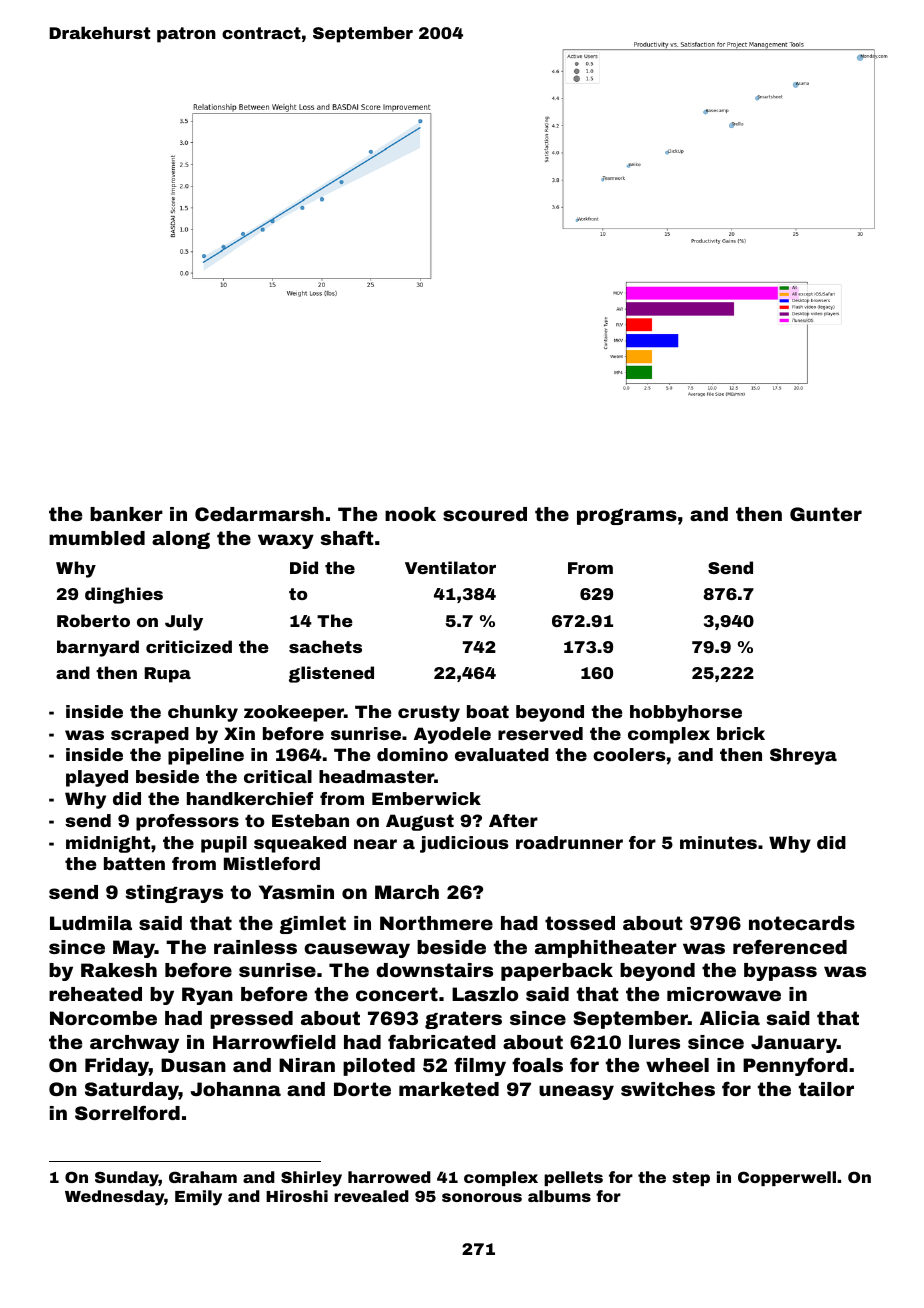 The height and width of the screenshot is (1308, 924). Describe the element at coordinates (134, 1044) in the screenshot. I see `archway` at that location.
